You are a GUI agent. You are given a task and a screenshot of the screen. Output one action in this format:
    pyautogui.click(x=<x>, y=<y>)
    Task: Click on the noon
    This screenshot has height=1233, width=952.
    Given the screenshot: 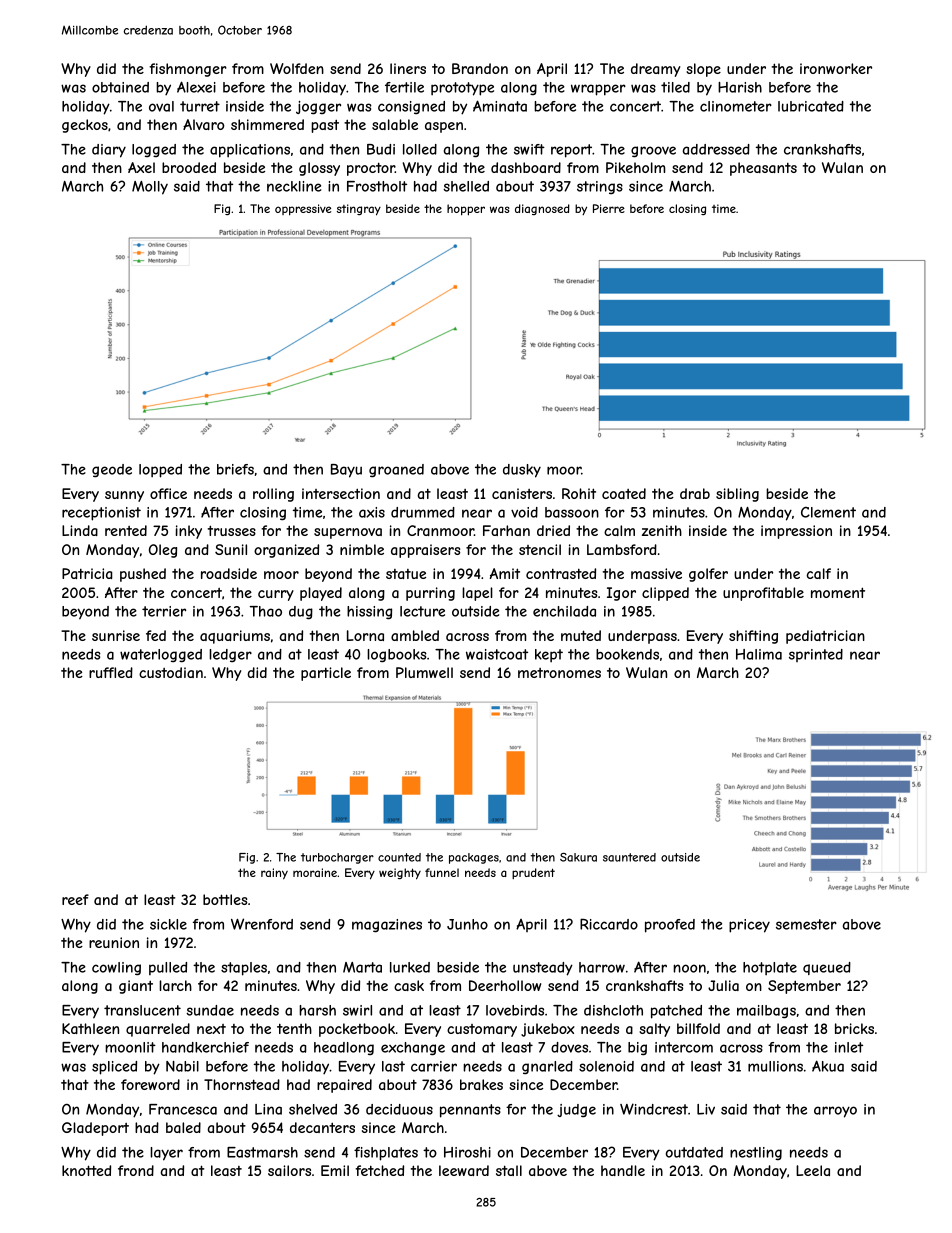 What is the action you would take?
    pyautogui.click(x=689, y=968)
